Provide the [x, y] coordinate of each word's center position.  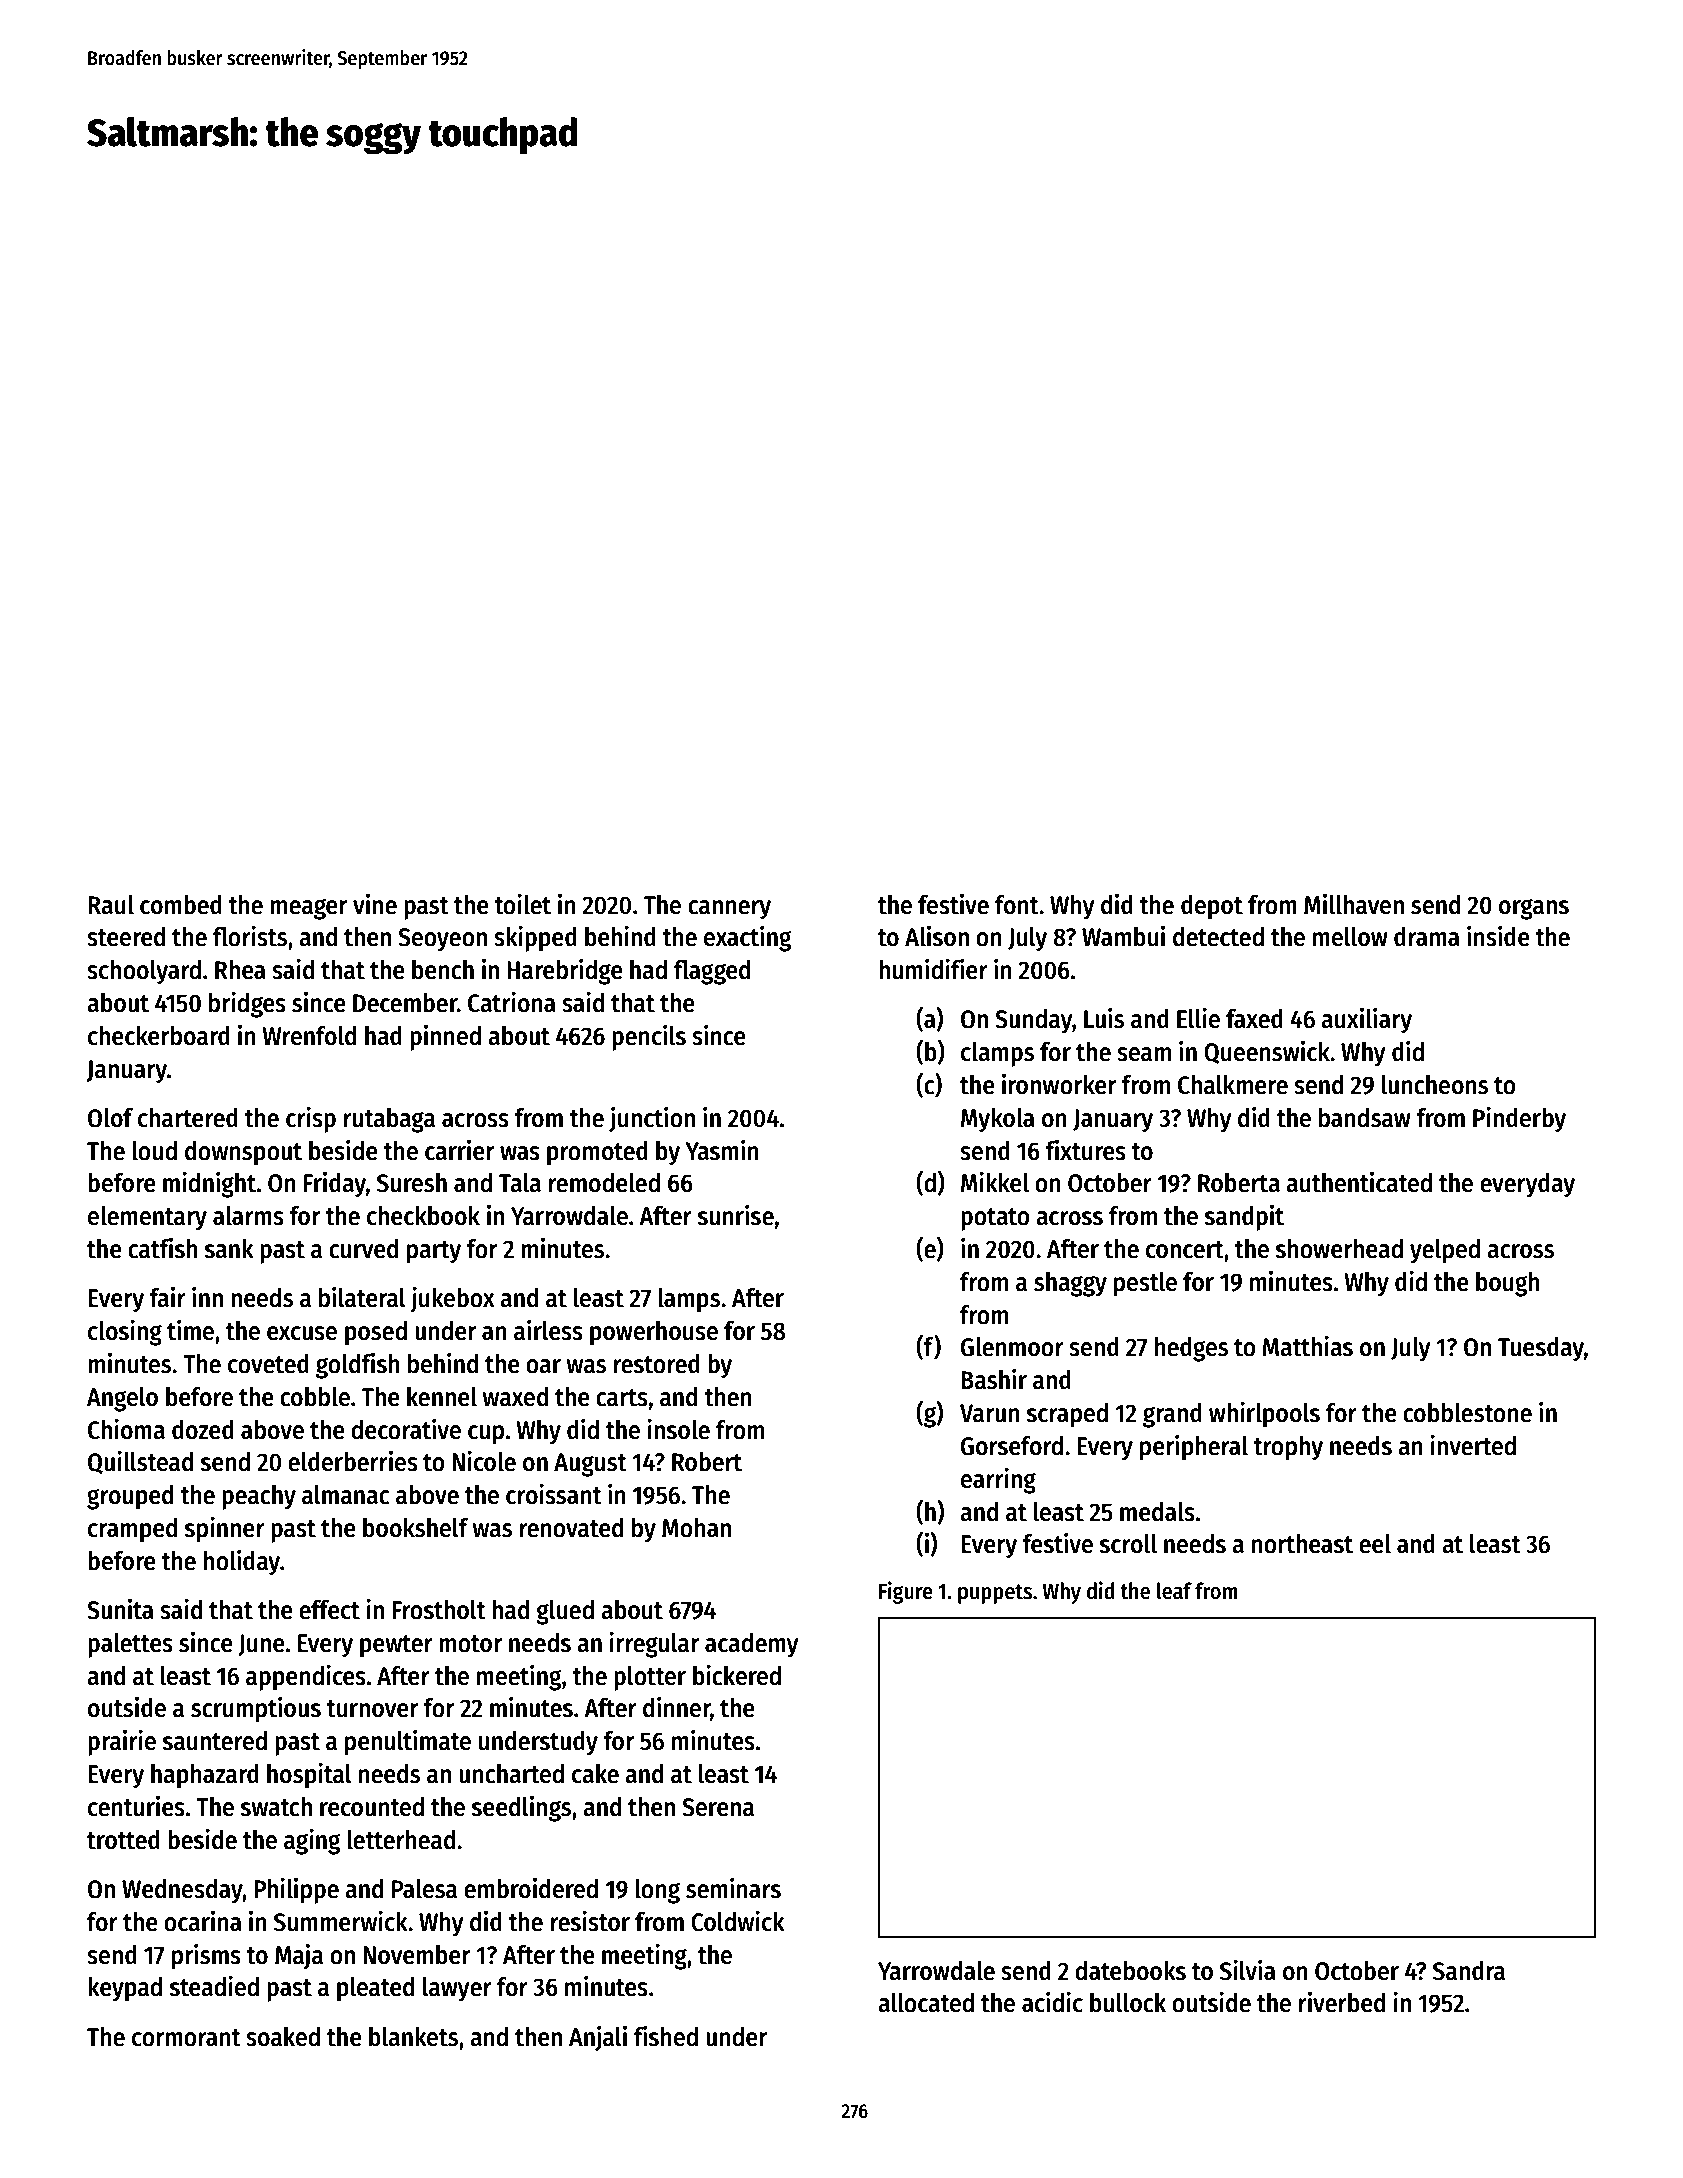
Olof [110, 1118]
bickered [737, 1675]
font [1017, 905]
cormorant [186, 2038]
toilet [522, 904]
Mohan [696, 1528]
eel [1375, 1544]
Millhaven [1354, 904]
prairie [122, 1743]
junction [652, 1120]
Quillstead [140, 1462]
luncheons [1435, 1085]
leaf [1174, 1591]
